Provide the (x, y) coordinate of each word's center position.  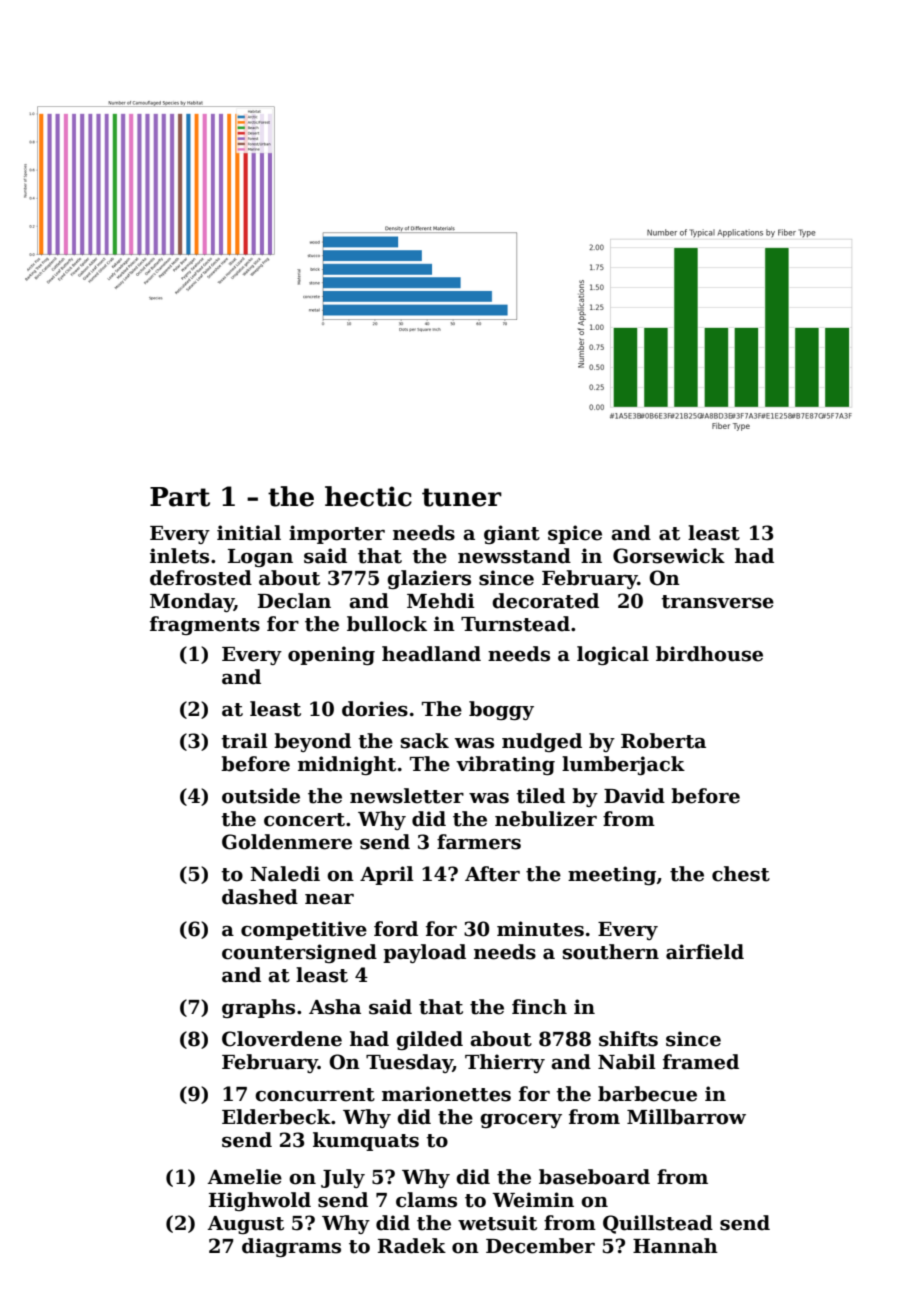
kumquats (366, 1141)
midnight (347, 765)
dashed (260, 897)
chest (741, 874)
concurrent (315, 1095)
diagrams (291, 1247)
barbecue (647, 1094)
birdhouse (709, 654)
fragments (205, 625)
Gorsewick (669, 556)
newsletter (407, 796)
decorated (545, 601)
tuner (462, 497)
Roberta (663, 741)
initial (249, 533)
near (329, 899)
